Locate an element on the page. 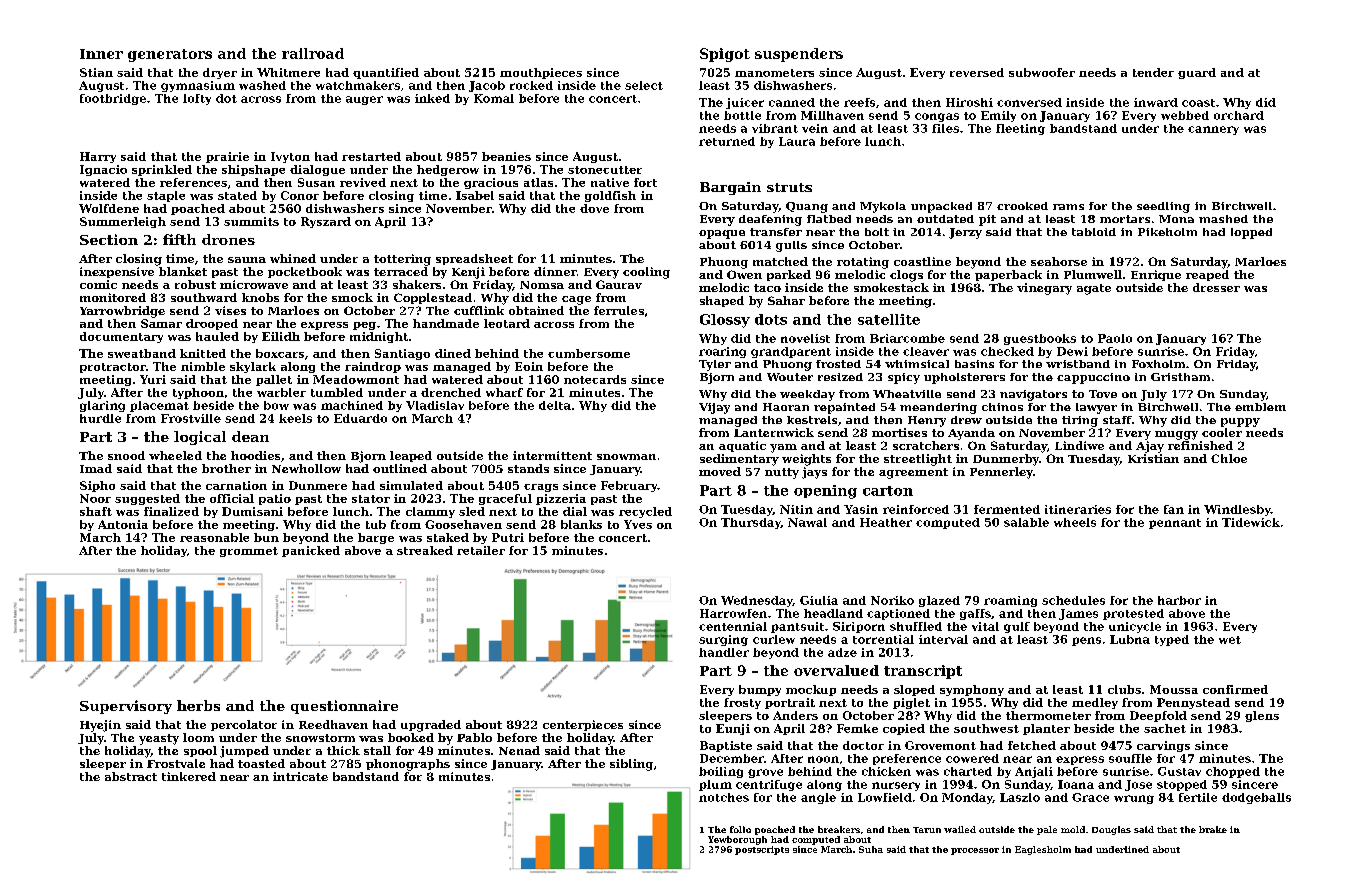  Enrique is located at coordinates (1156, 275).
